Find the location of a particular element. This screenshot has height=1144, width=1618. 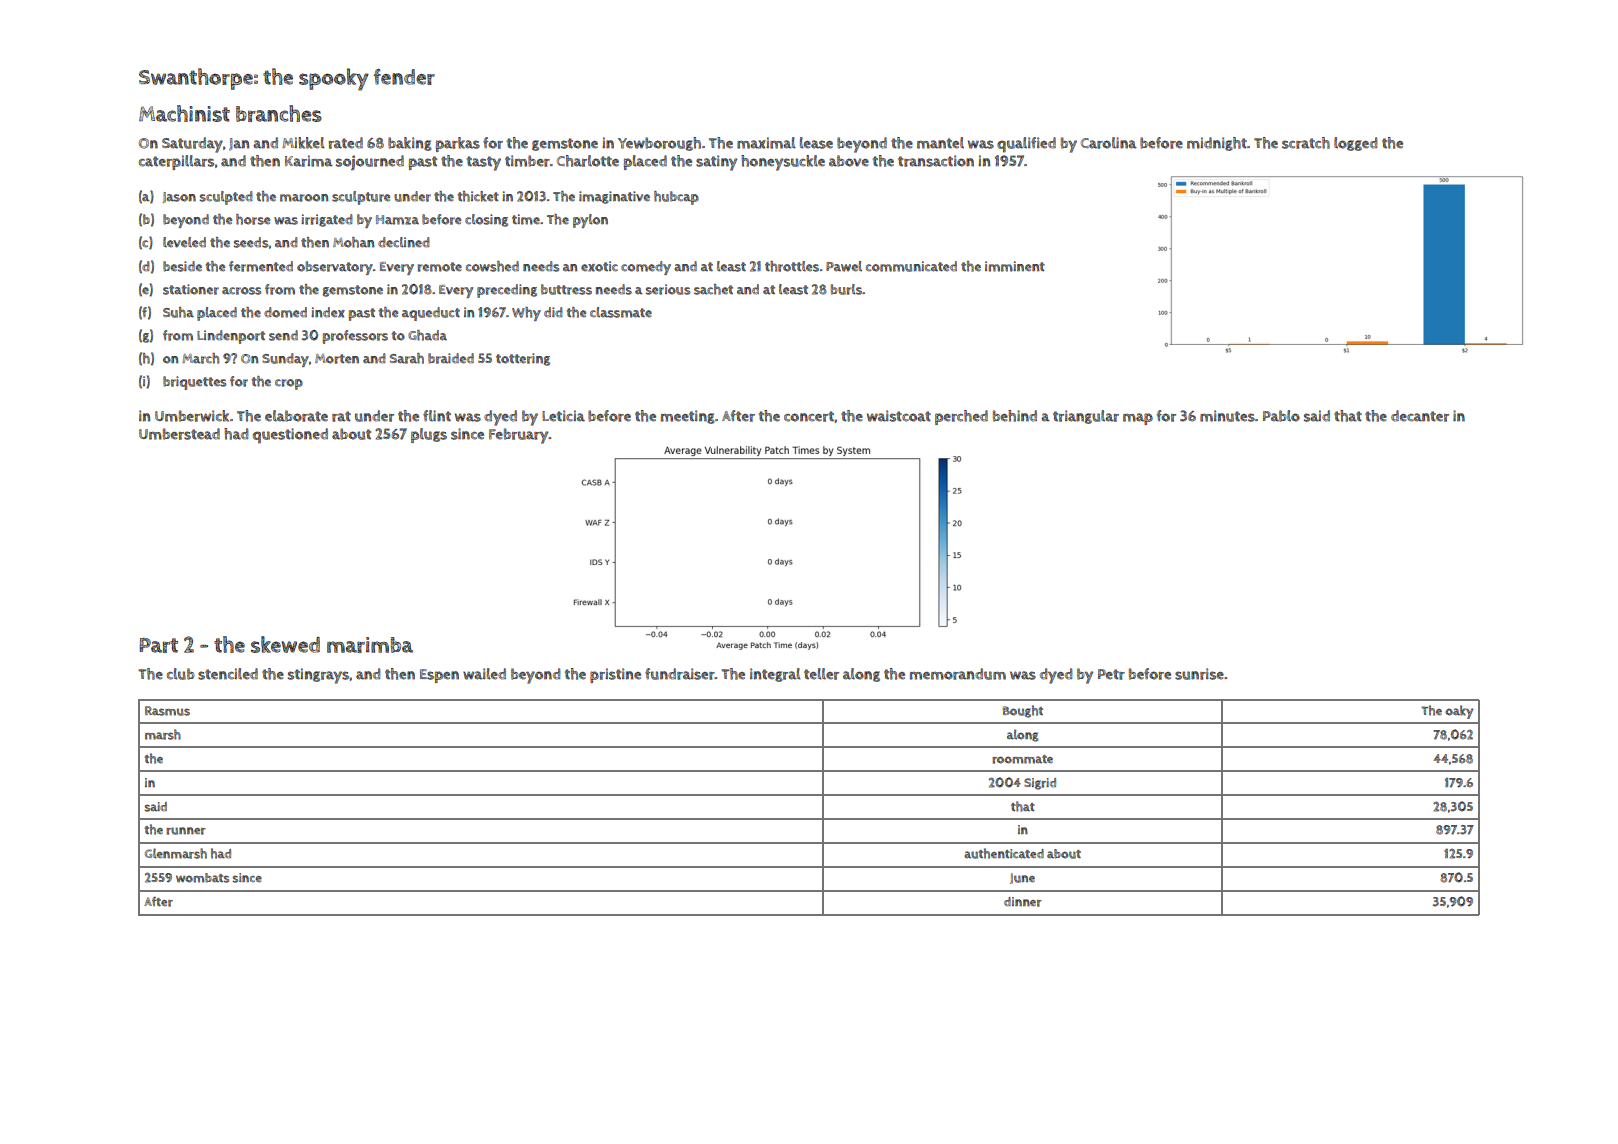

memorandum is located at coordinates (958, 674).
